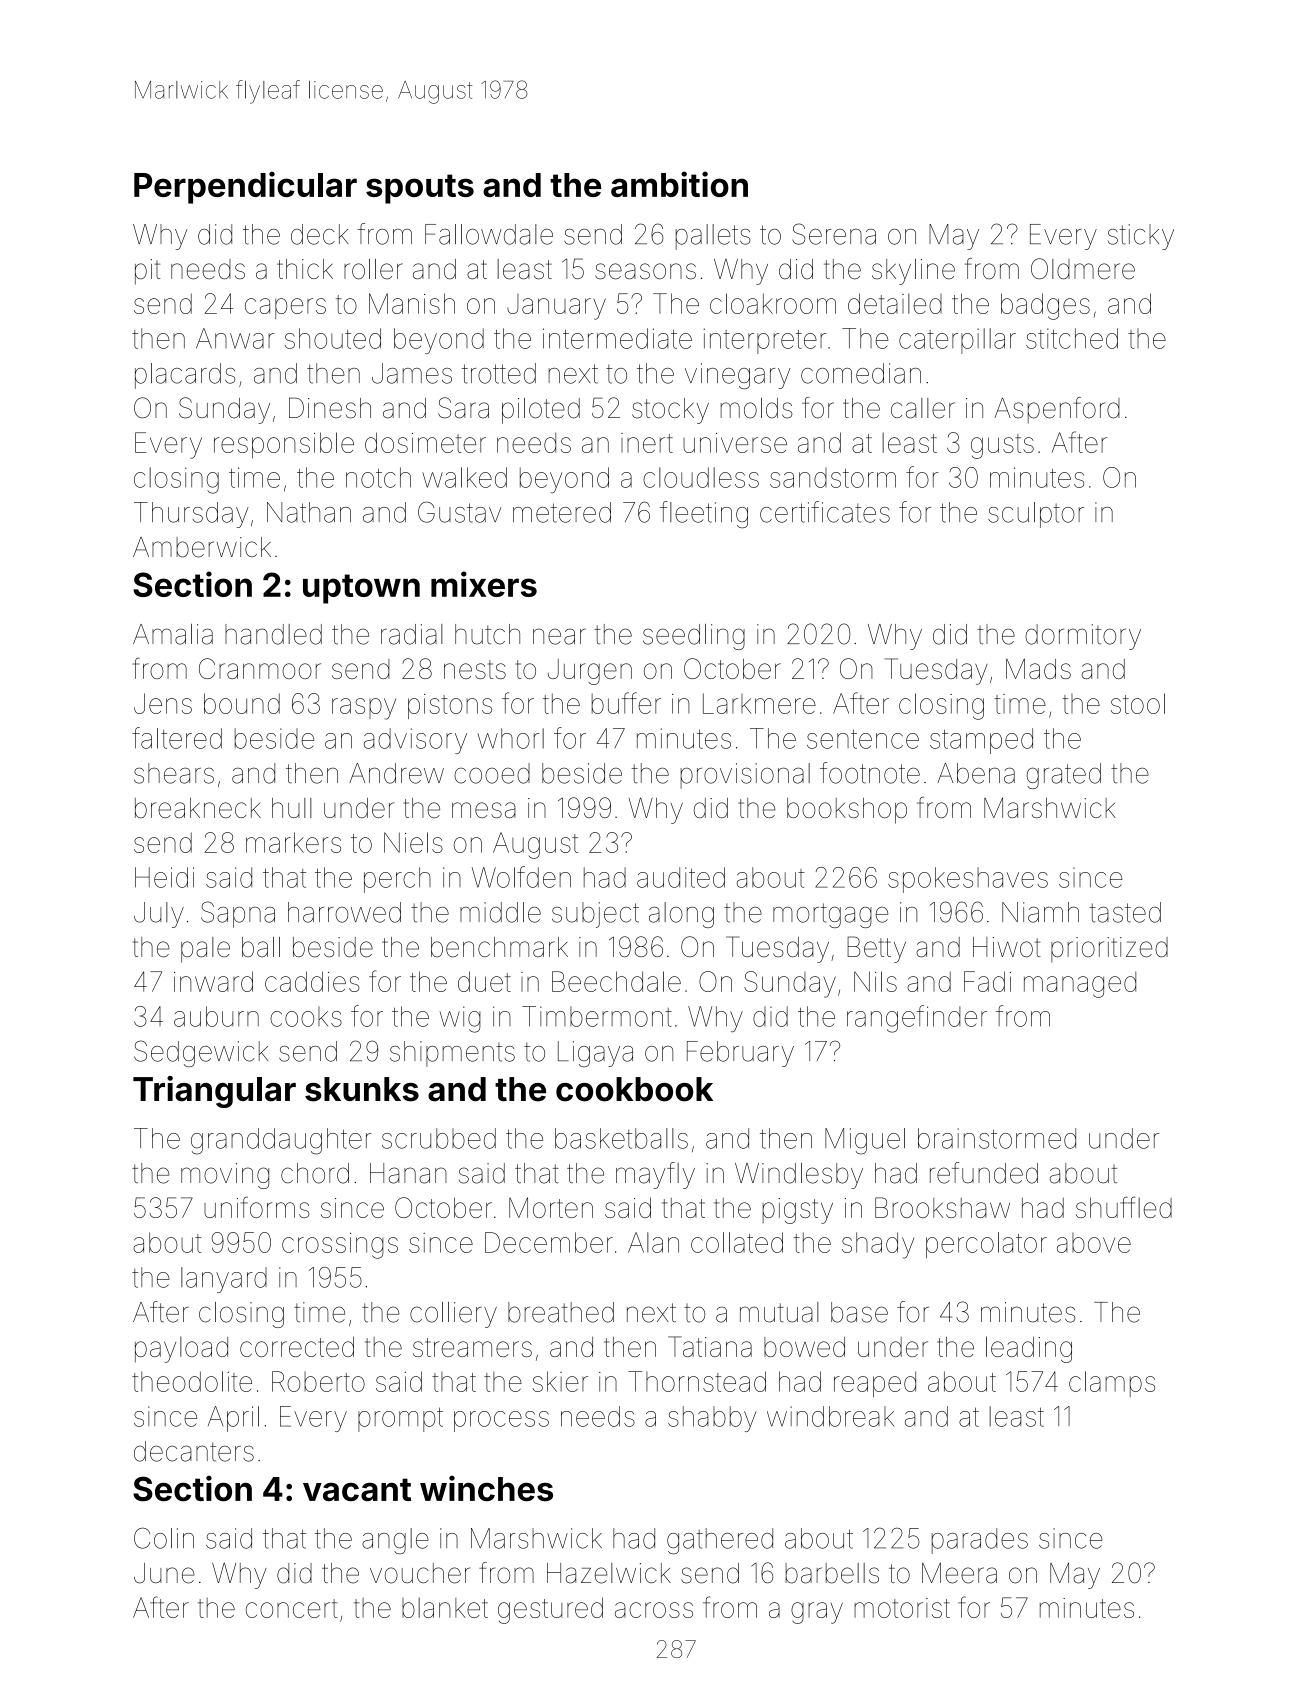 The image size is (1309, 1694). What do you see at coordinates (679, 184) in the screenshot?
I see `ambition` at bounding box center [679, 184].
